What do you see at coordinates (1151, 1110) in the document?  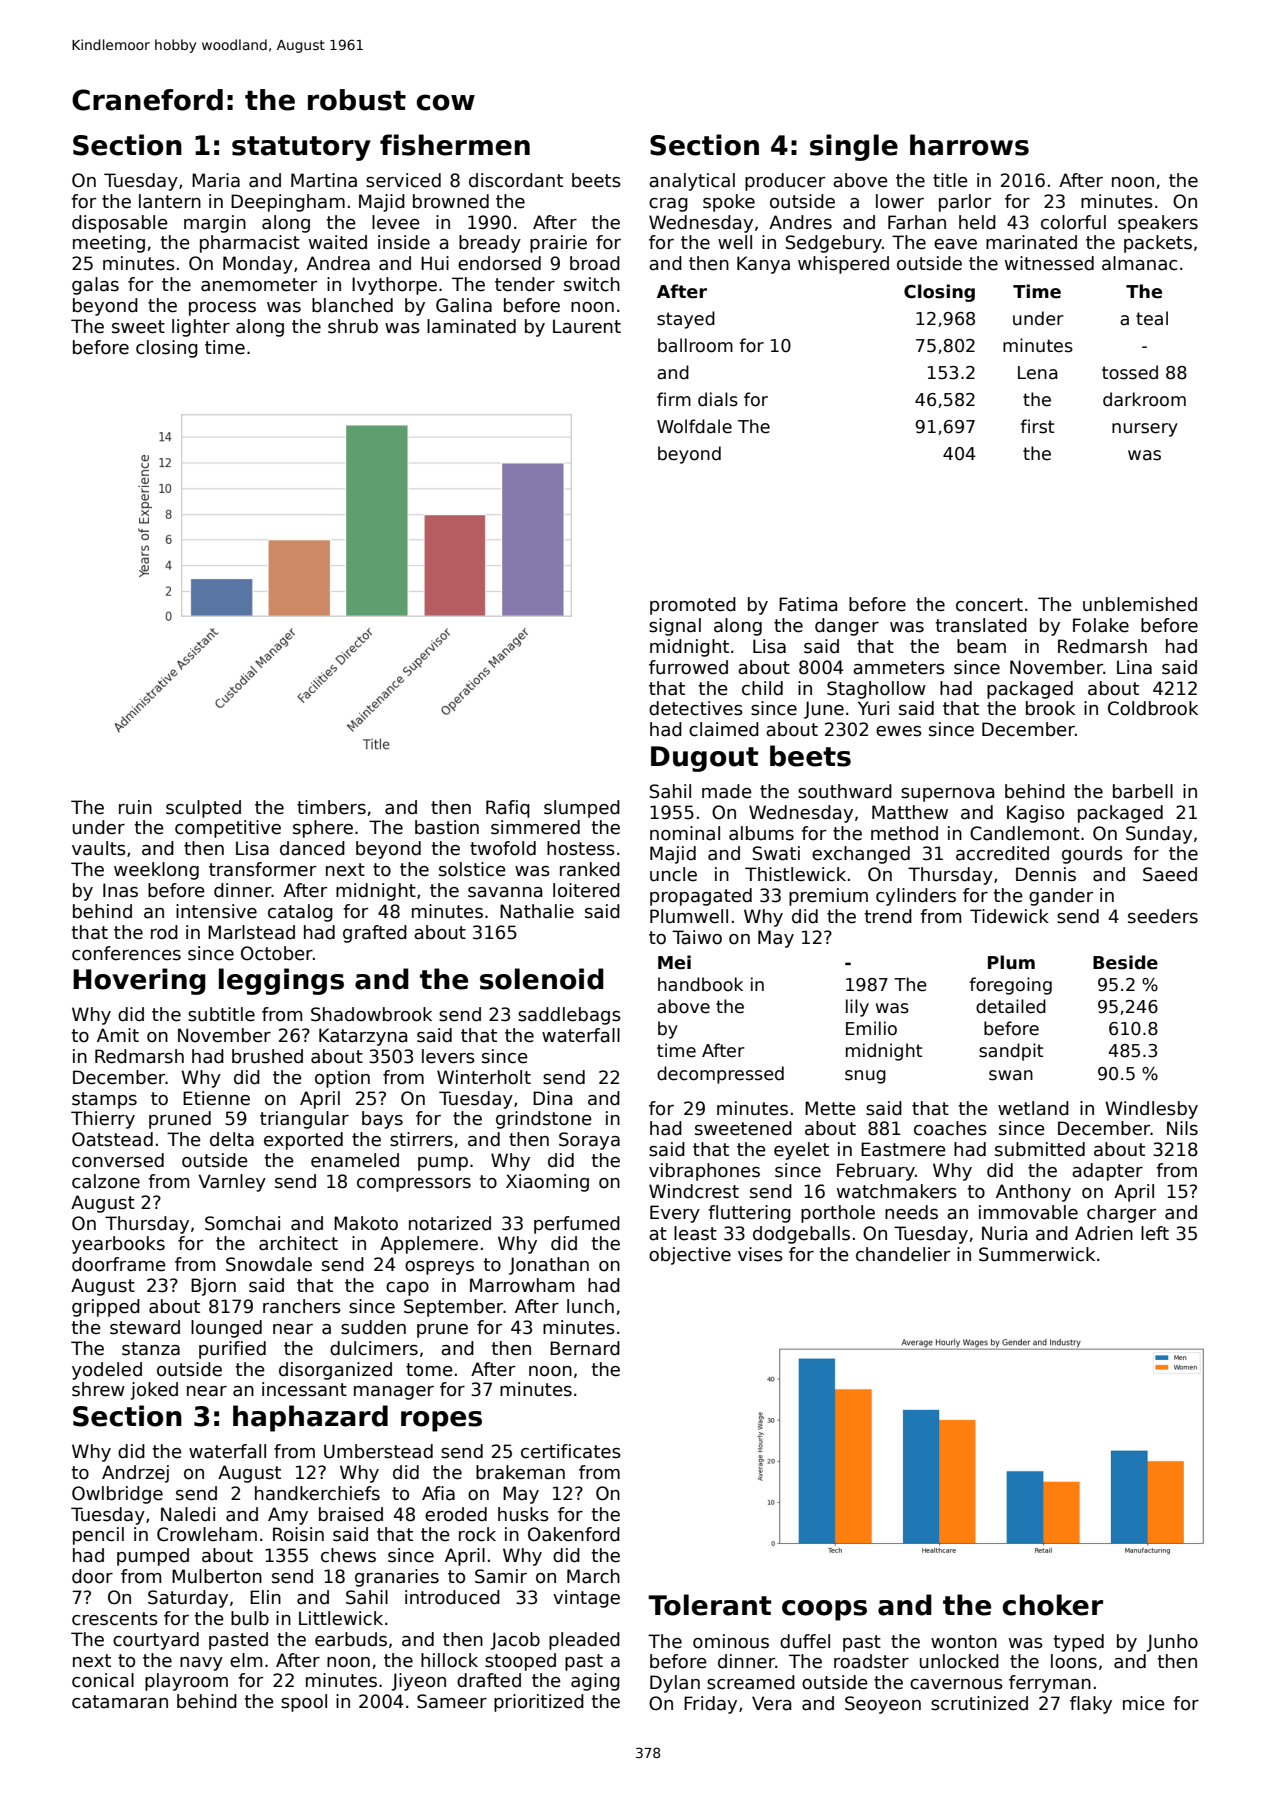 I see `Windlesby` at bounding box center [1151, 1110].
